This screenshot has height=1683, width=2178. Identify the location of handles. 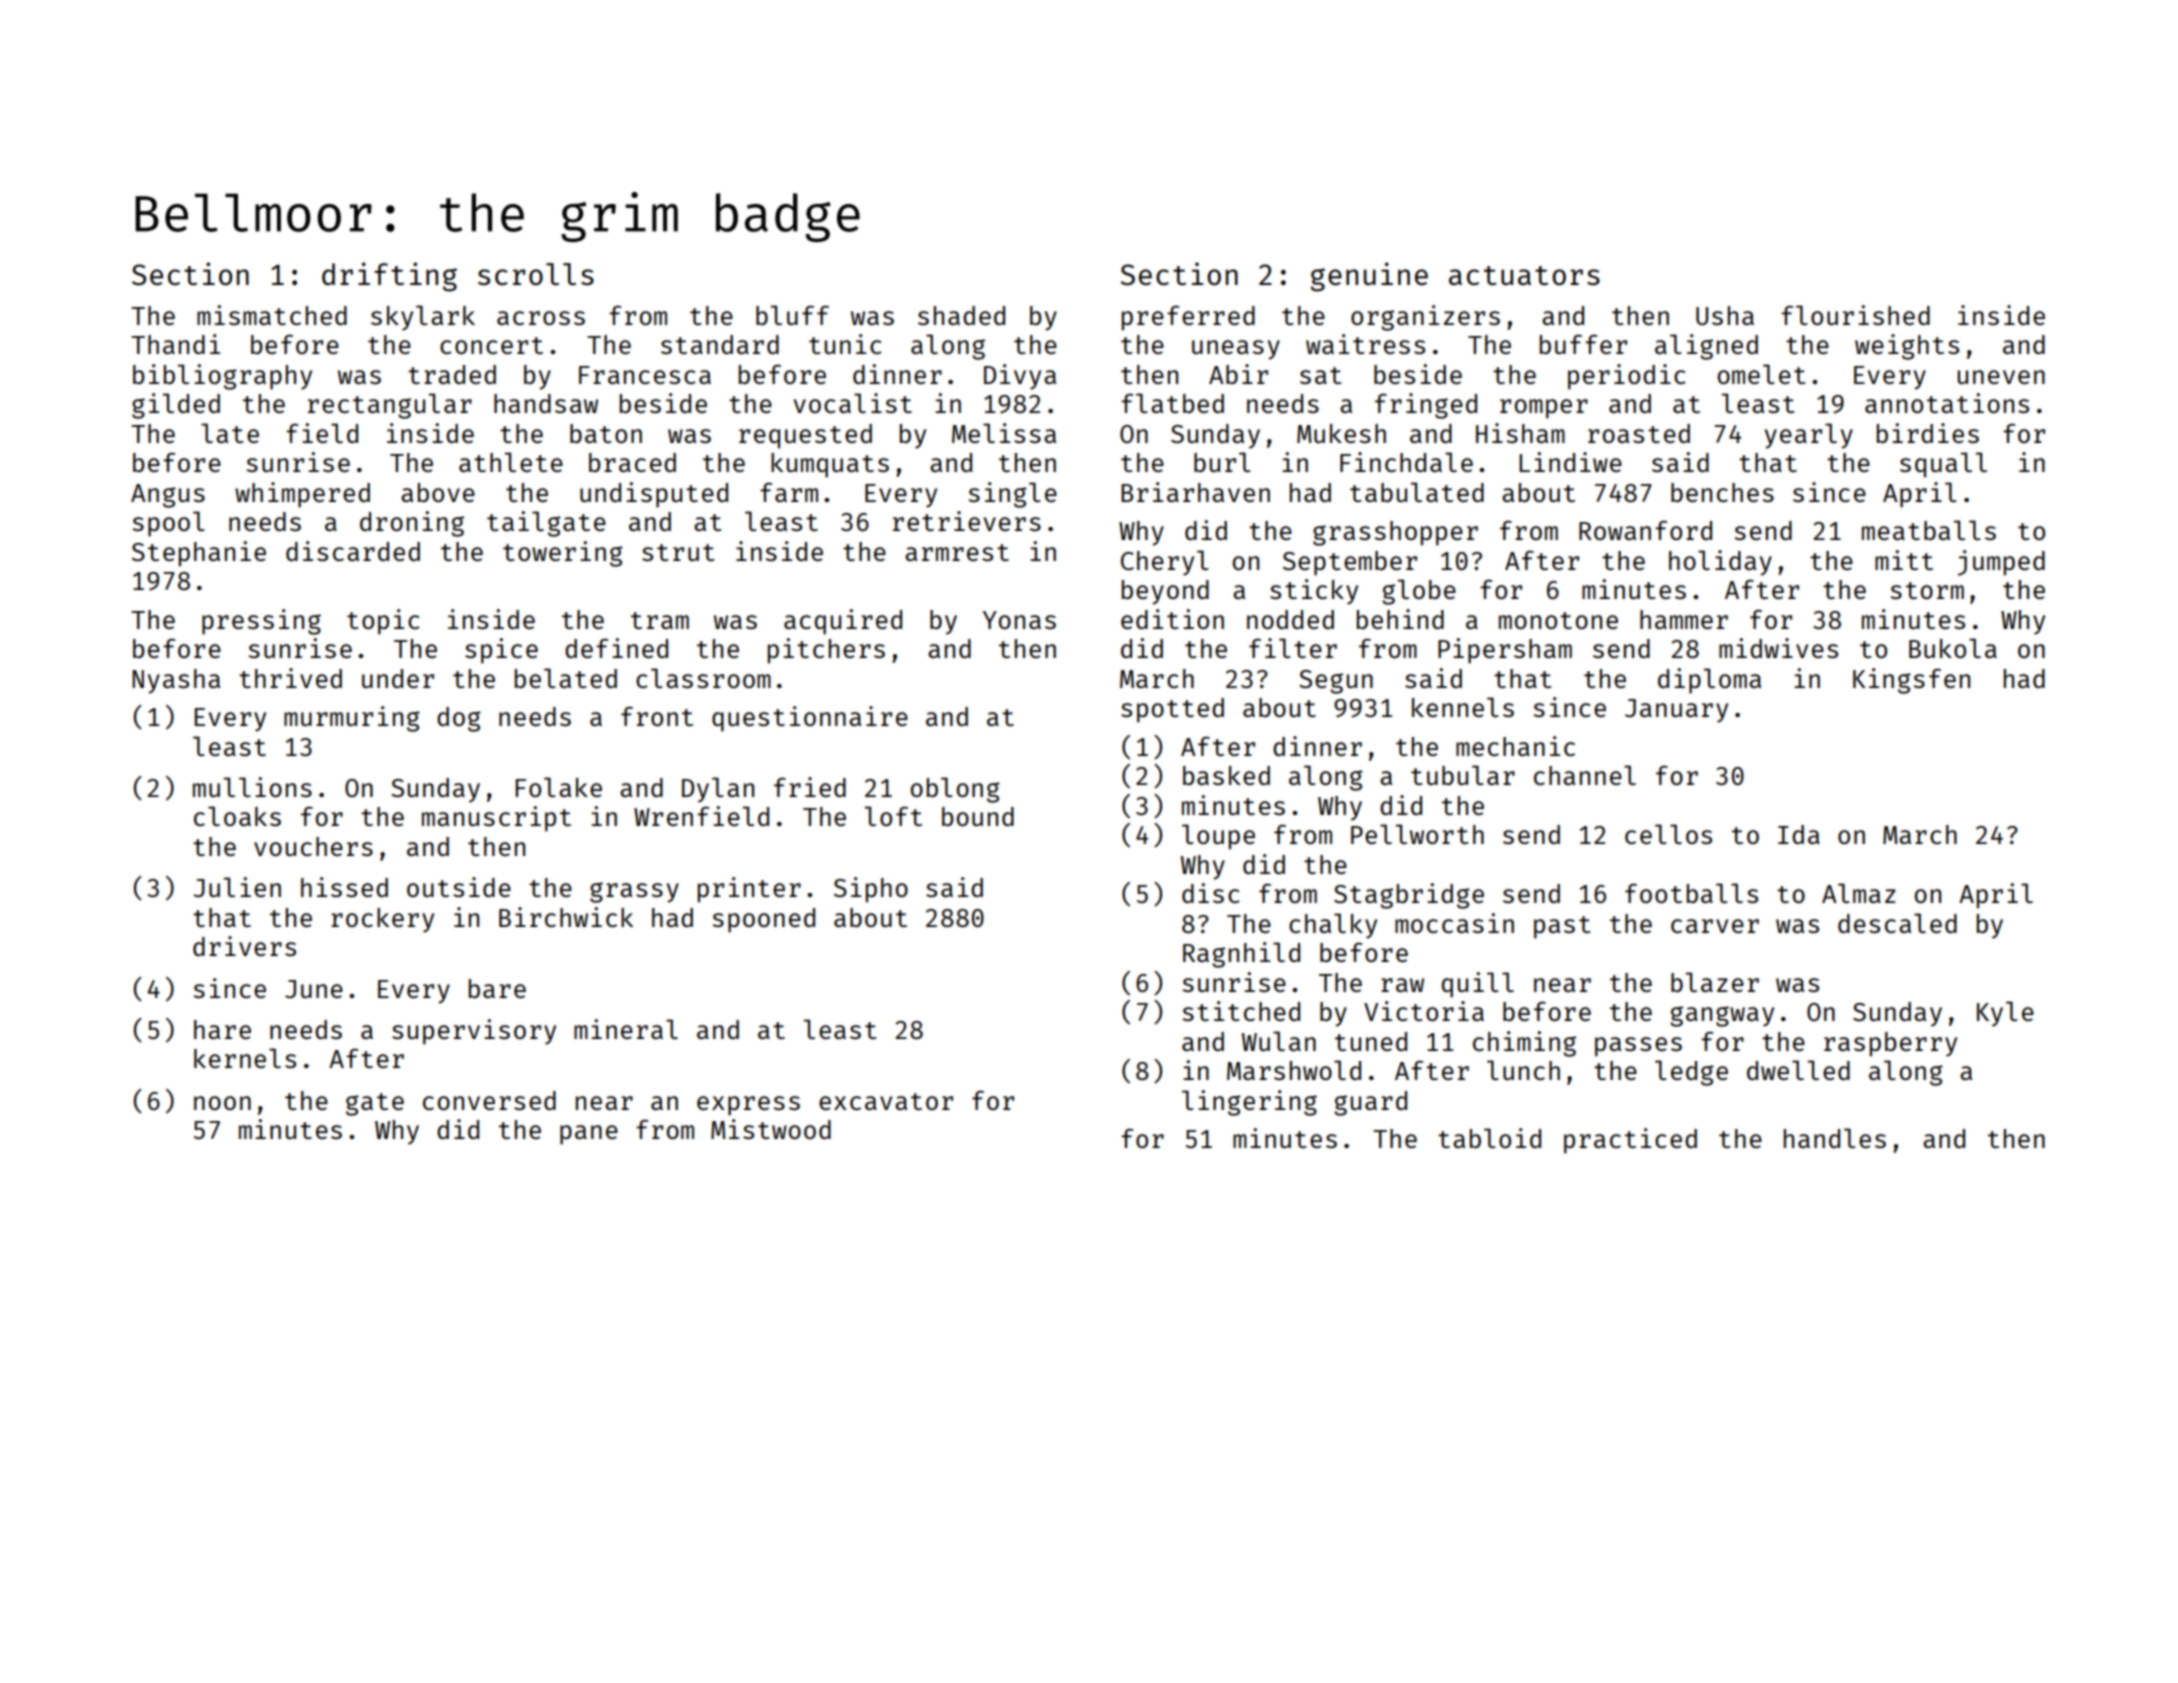
(1835, 1138).
